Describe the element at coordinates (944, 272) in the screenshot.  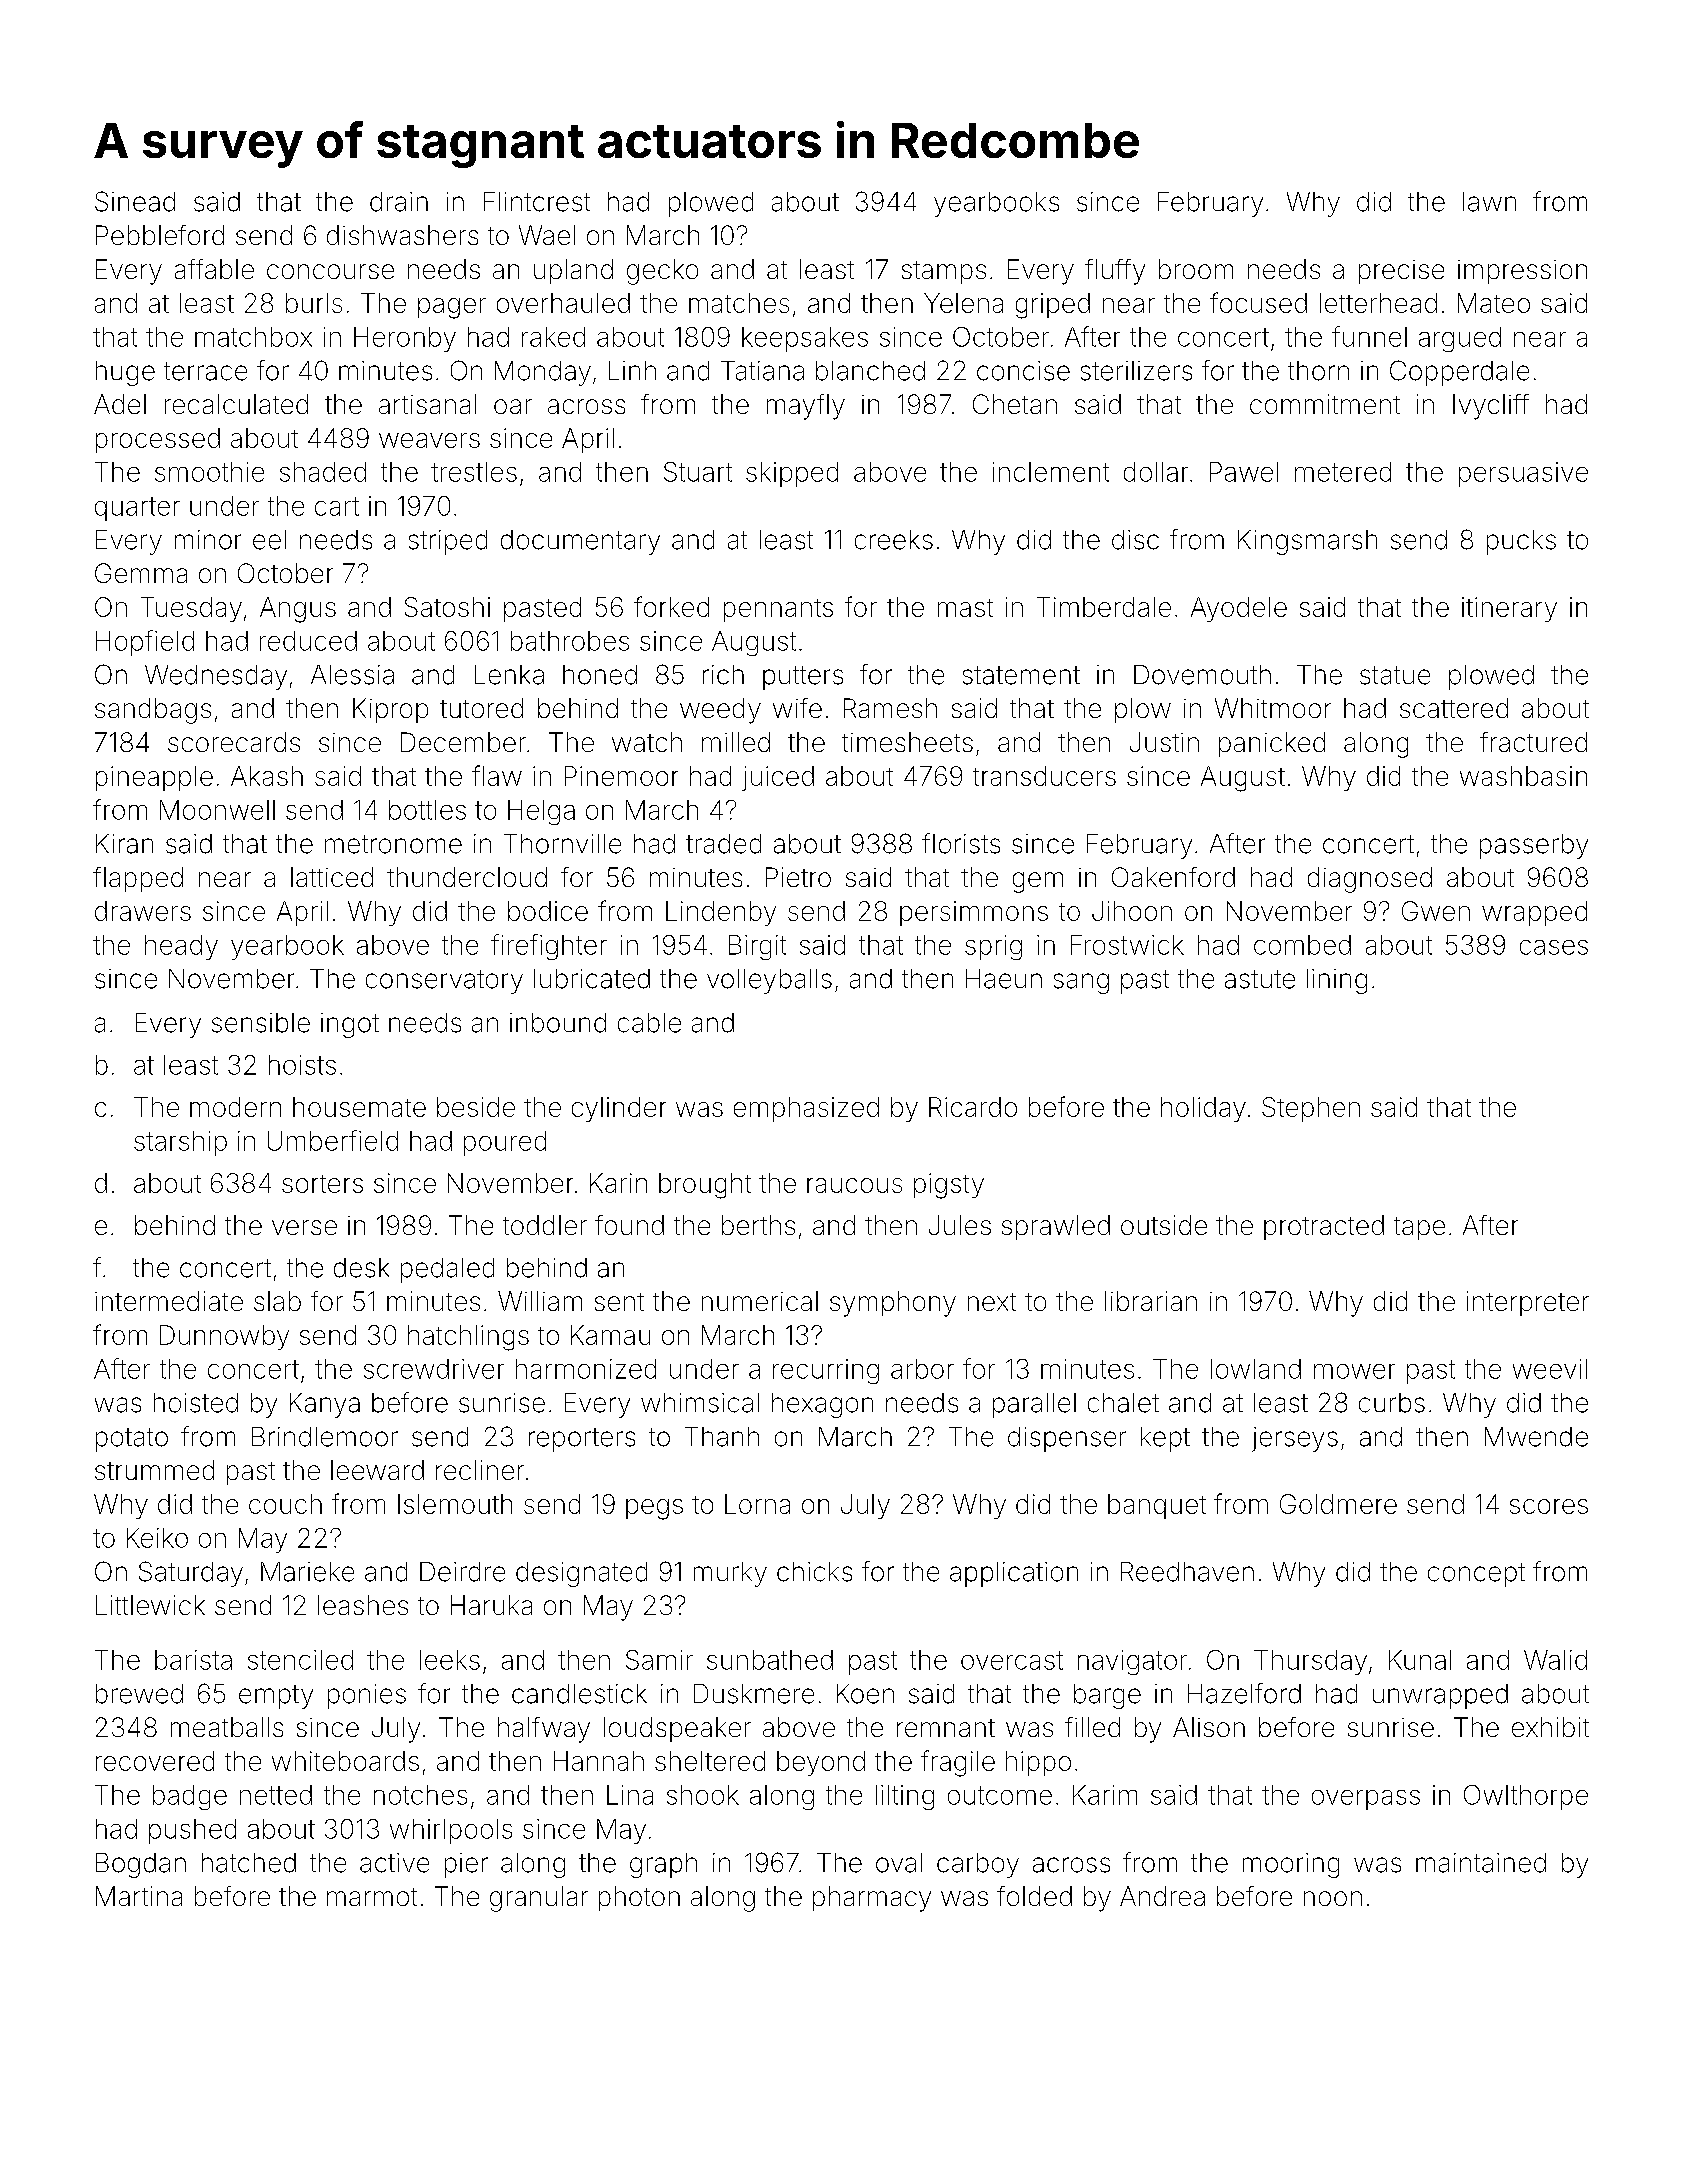
I see `stamps` at that location.
